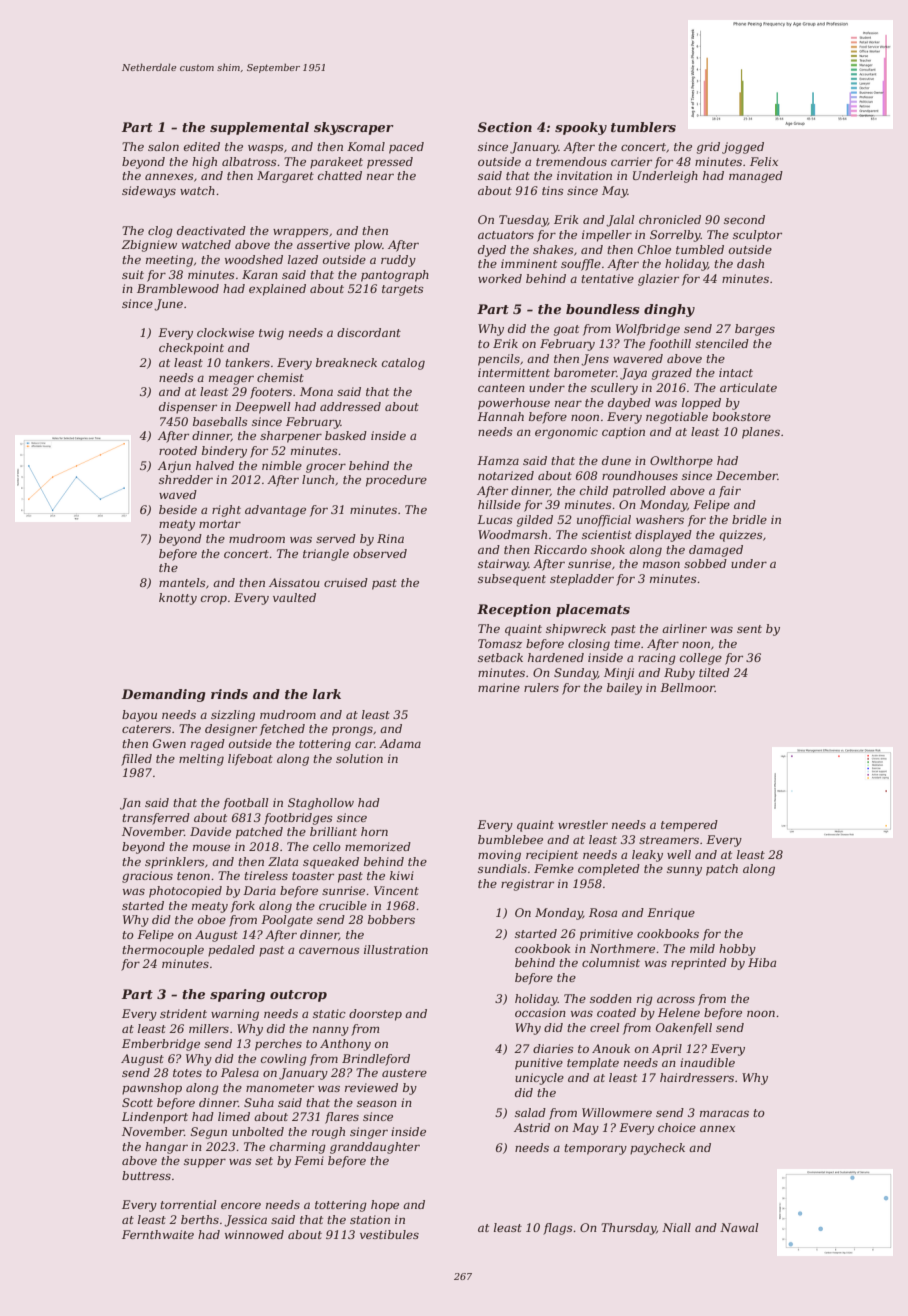 The image size is (908, 1316). What do you see at coordinates (259, 1102) in the screenshot?
I see `Suha` at bounding box center [259, 1102].
